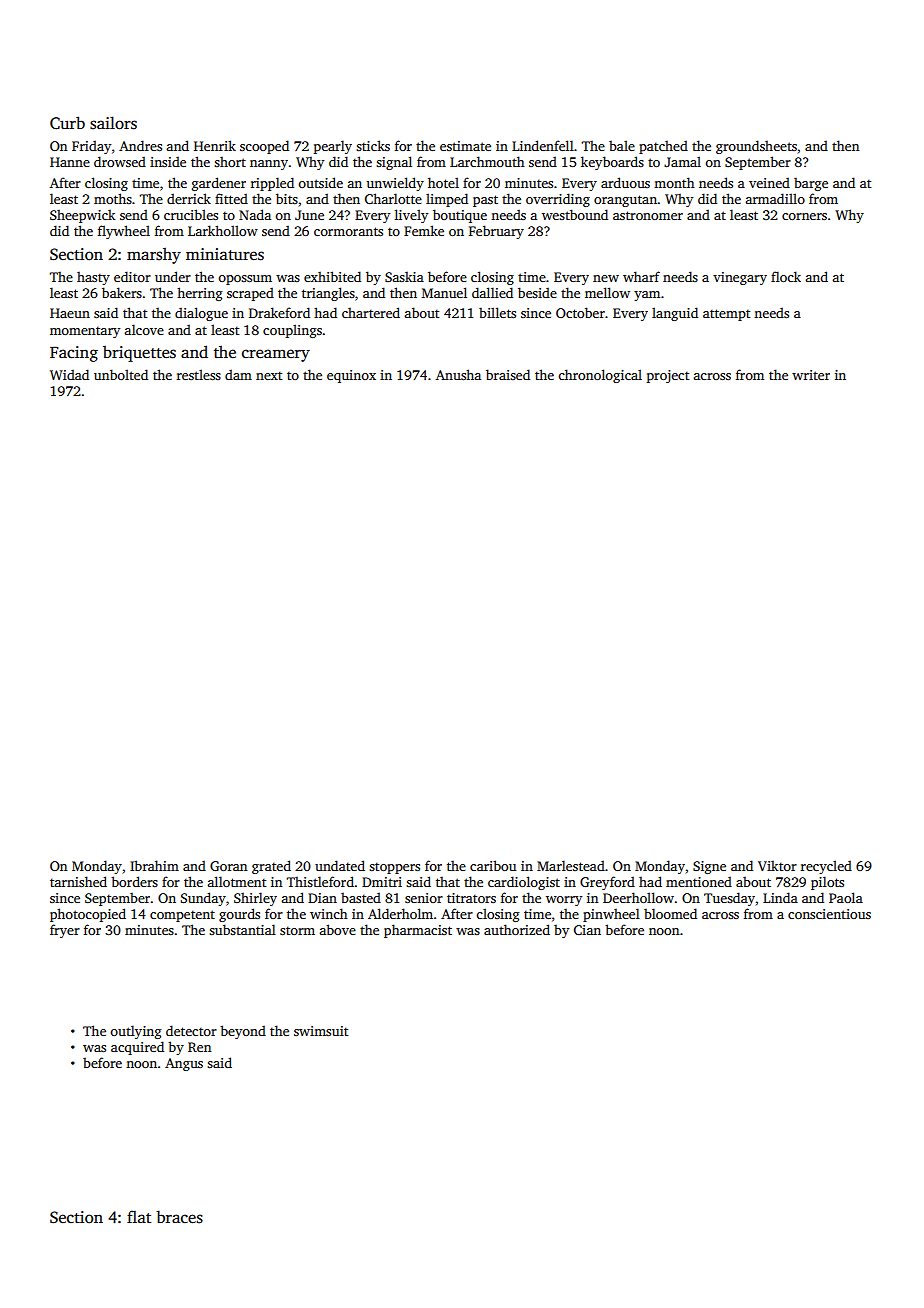 The width and height of the screenshot is (924, 1308). I want to click on recycled, so click(826, 867).
